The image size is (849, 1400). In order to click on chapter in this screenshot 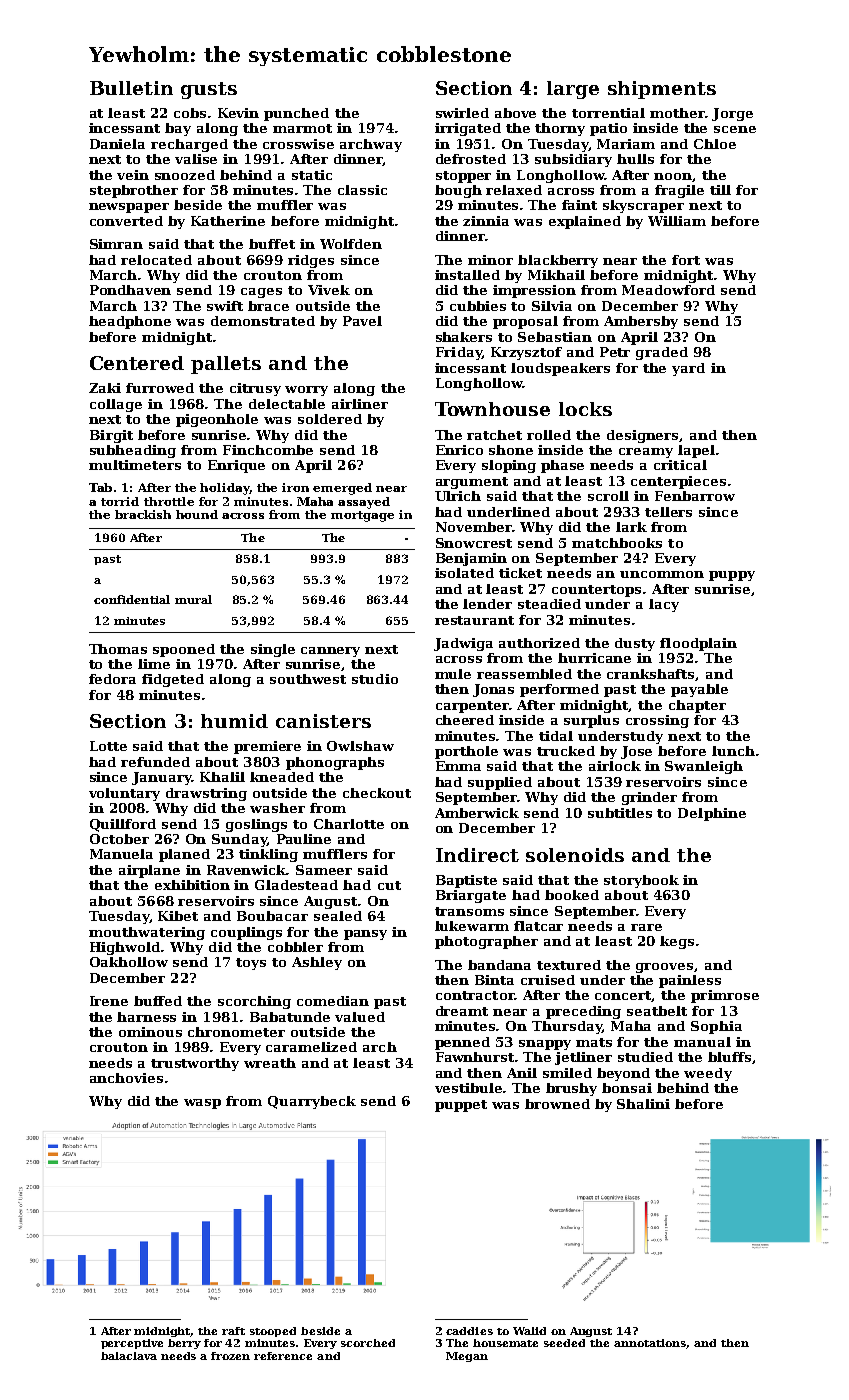, I will do `click(697, 706)`.
